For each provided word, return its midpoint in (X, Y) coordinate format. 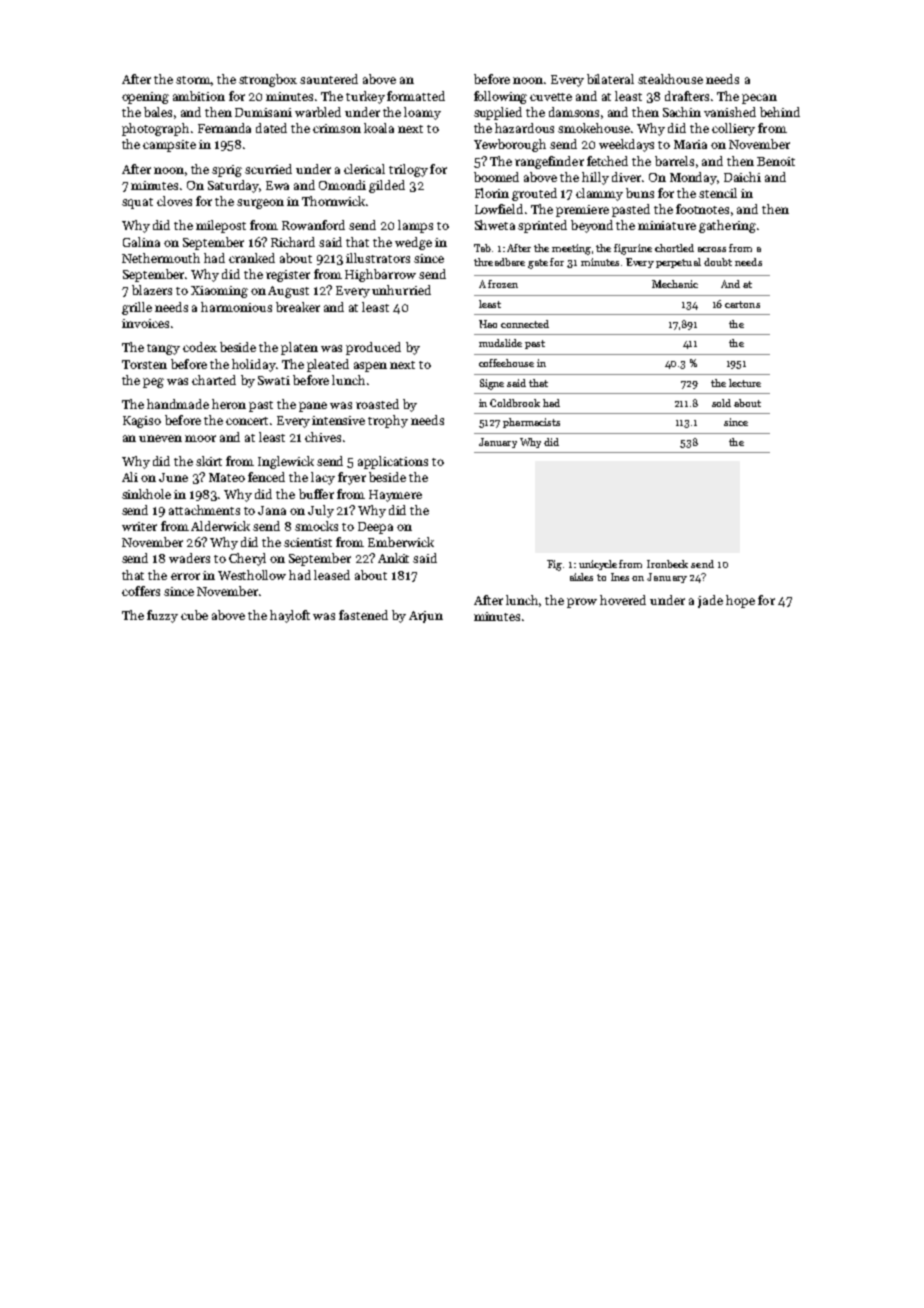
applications (393, 462)
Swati (274, 380)
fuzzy (162, 616)
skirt (209, 461)
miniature (667, 225)
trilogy (408, 170)
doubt (718, 262)
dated (271, 128)
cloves (174, 201)
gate (538, 264)
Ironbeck (667, 564)
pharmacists (531, 423)
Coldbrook (515, 403)
